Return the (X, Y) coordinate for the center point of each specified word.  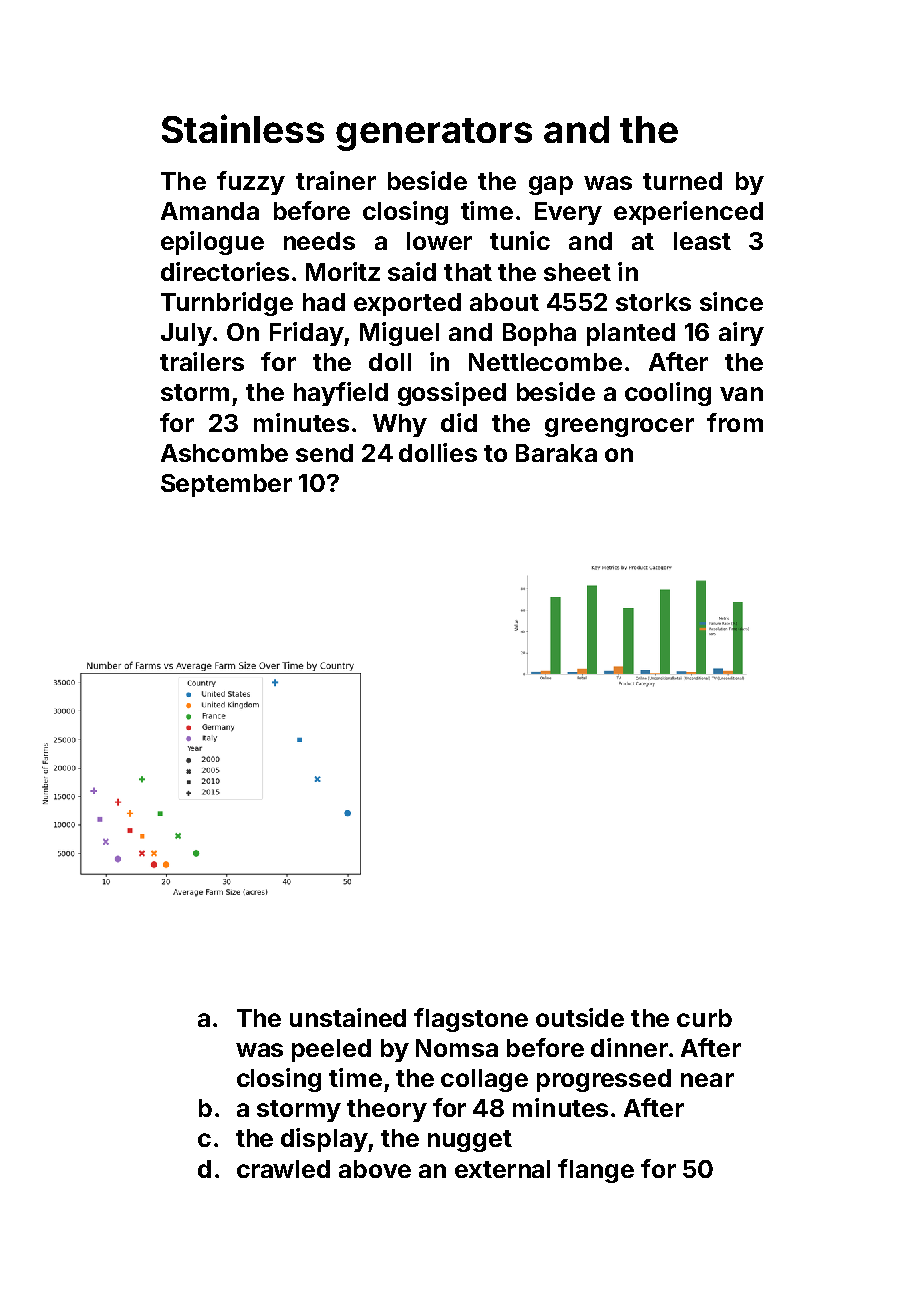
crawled (283, 1169)
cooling (668, 394)
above (375, 1169)
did (459, 422)
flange (596, 1171)
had (324, 302)
